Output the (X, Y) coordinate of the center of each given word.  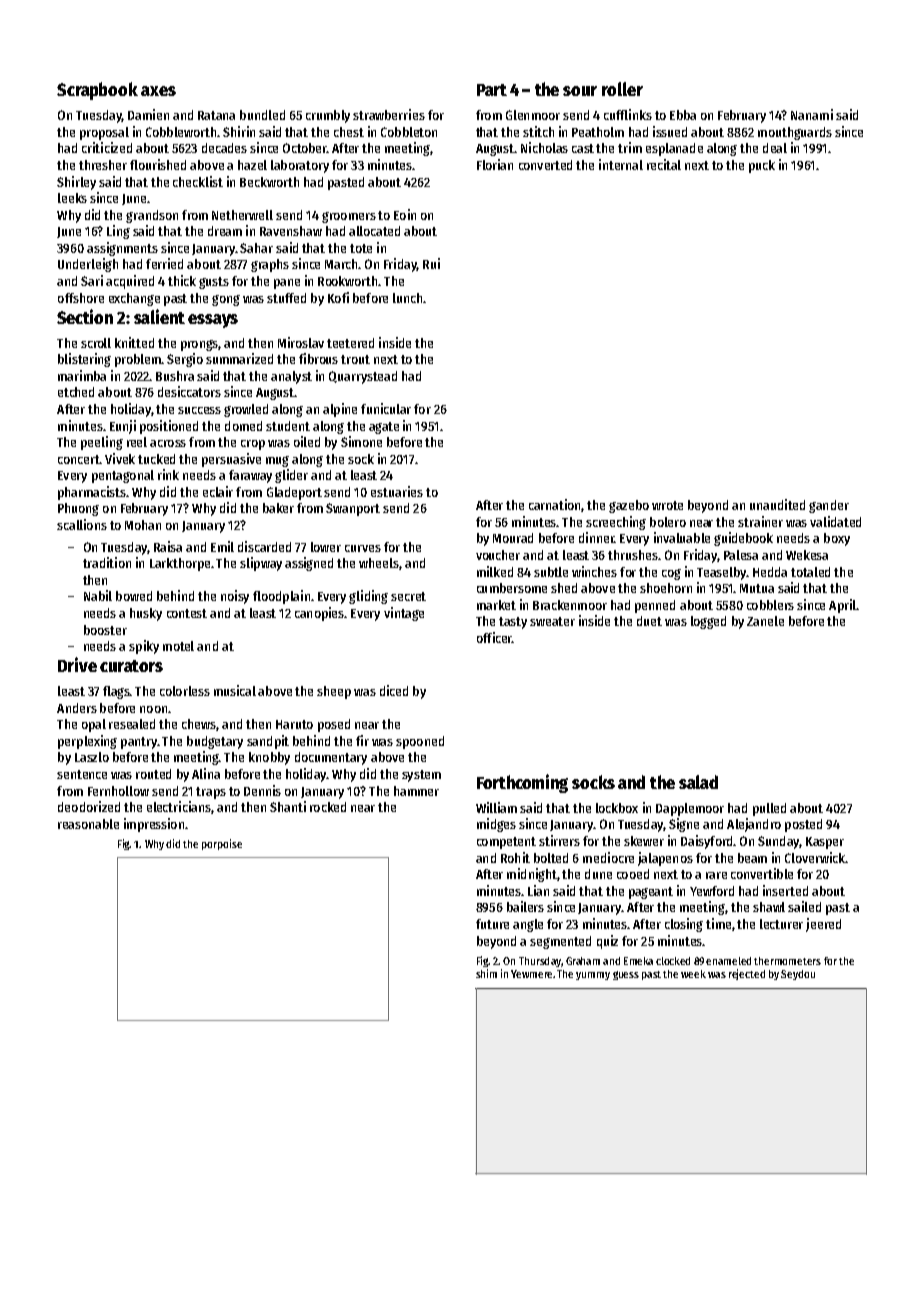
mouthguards (795, 133)
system (421, 776)
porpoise (222, 844)
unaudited (777, 504)
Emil (222, 546)
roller (622, 89)
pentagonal (123, 476)
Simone (361, 441)
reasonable (88, 824)
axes (158, 91)
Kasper (825, 843)
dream (225, 231)
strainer (760, 521)
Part (492, 90)
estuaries (397, 491)
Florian (495, 164)
